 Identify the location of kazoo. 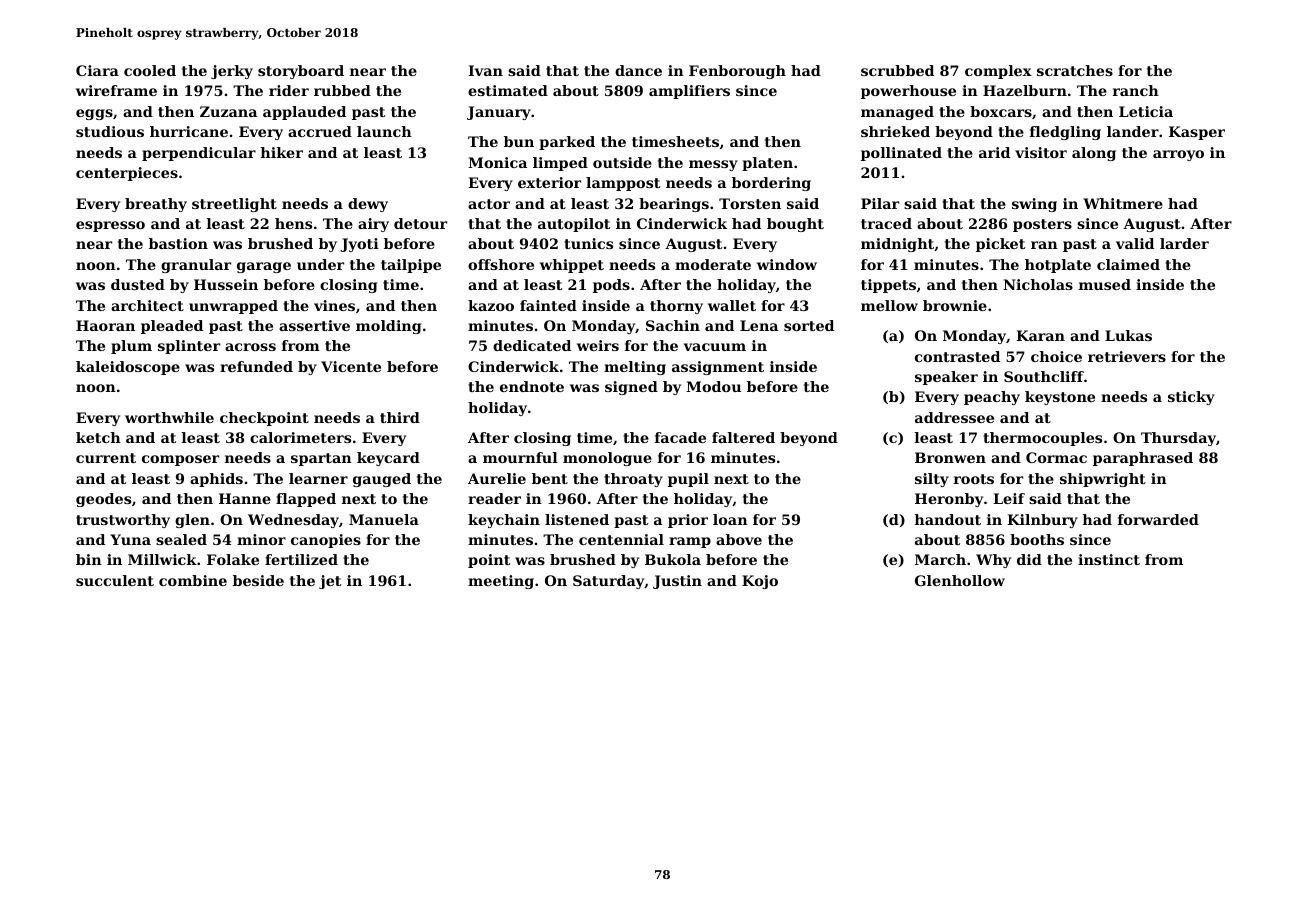
(491, 305).
